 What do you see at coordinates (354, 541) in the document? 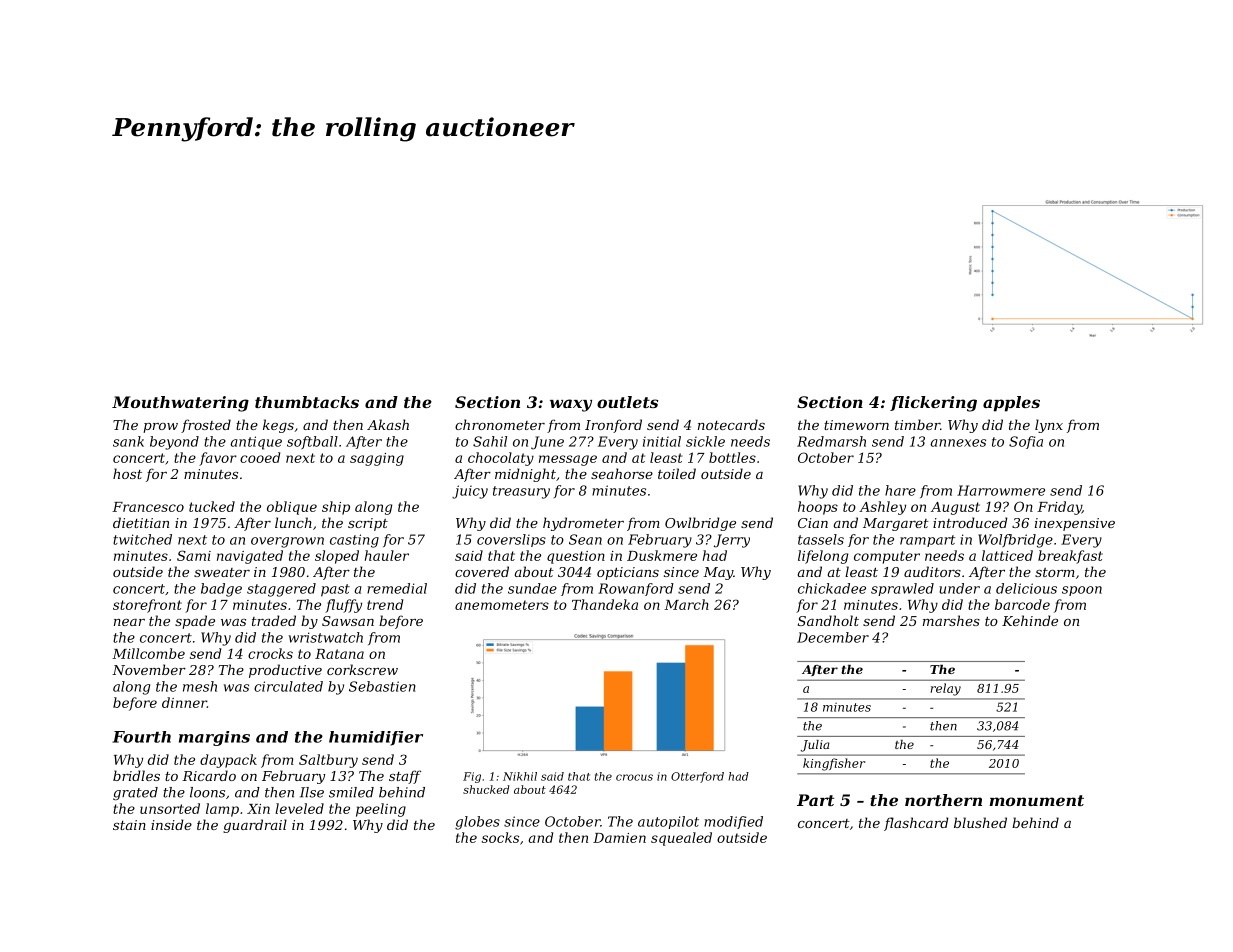
I see `casting` at bounding box center [354, 541].
